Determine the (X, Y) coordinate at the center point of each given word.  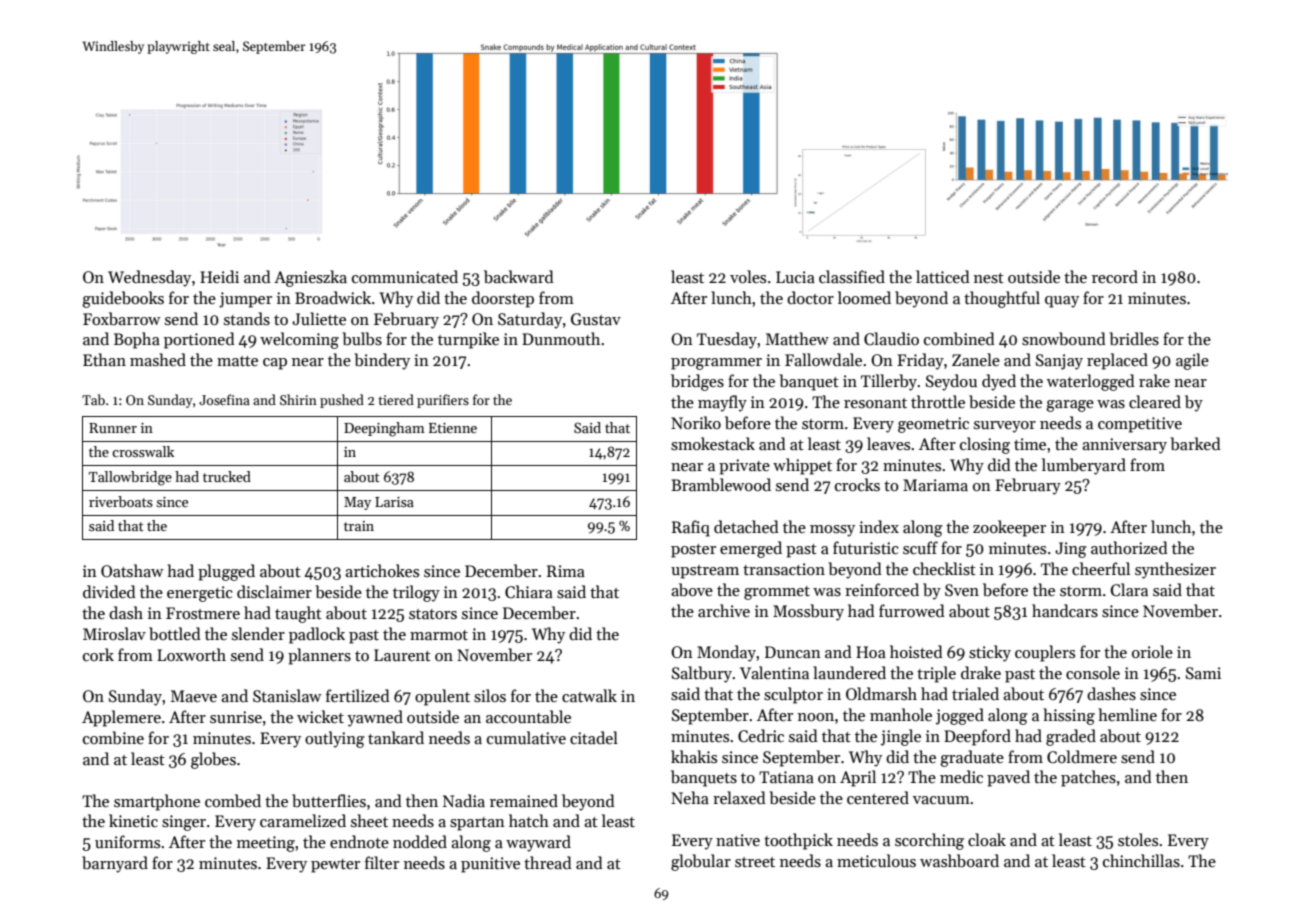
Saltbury (702, 674)
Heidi (219, 276)
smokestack (713, 444)
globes (213, 760)
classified (852, 277)
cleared (1155, 401)
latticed (943, 276)
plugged (226, 572)
